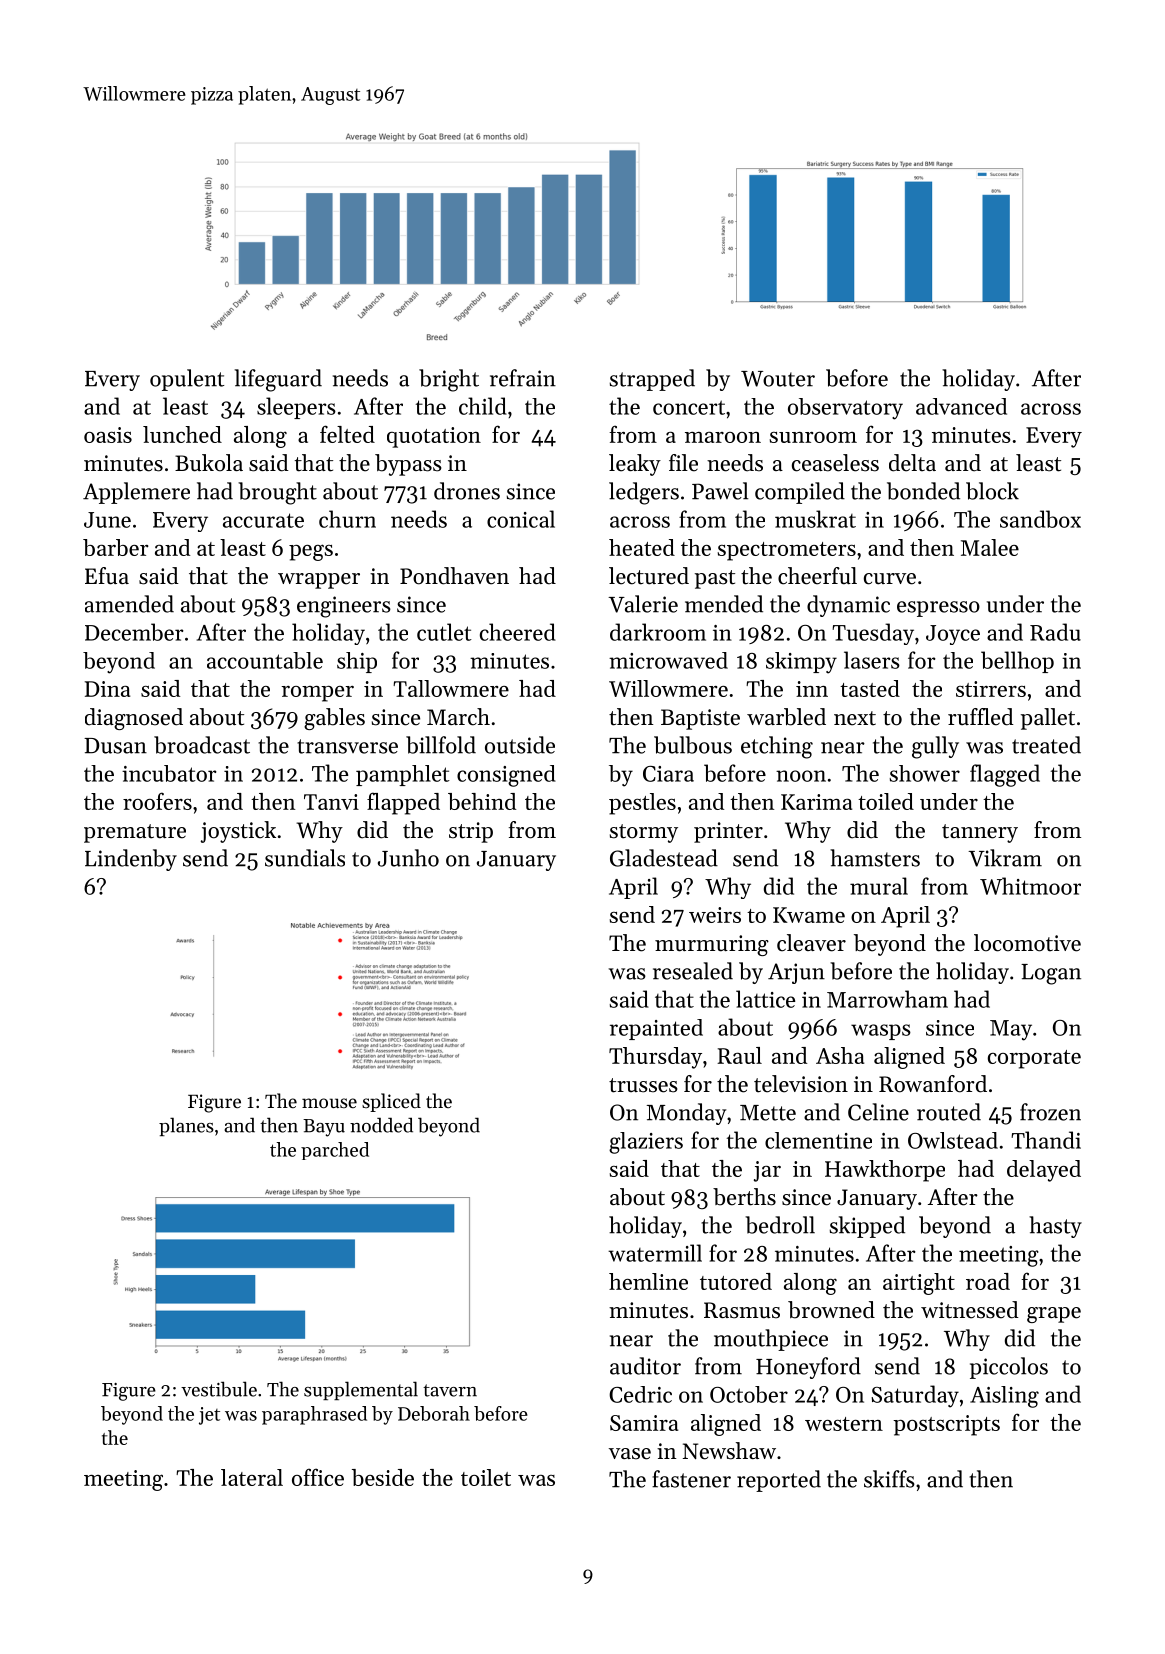  I want to click on lifeguard, so click(278, 380).
